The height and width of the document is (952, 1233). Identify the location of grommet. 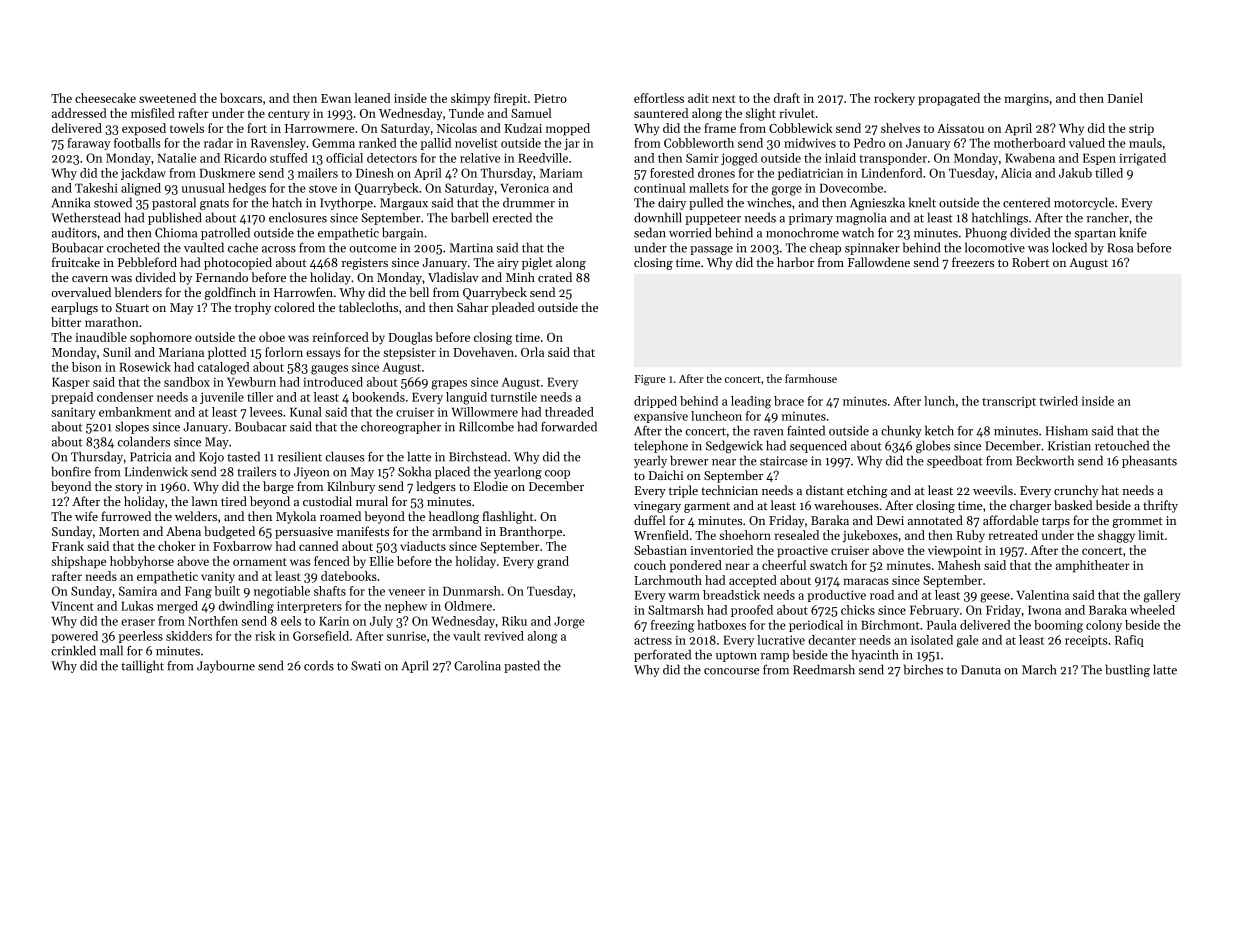
(1138, 522).
